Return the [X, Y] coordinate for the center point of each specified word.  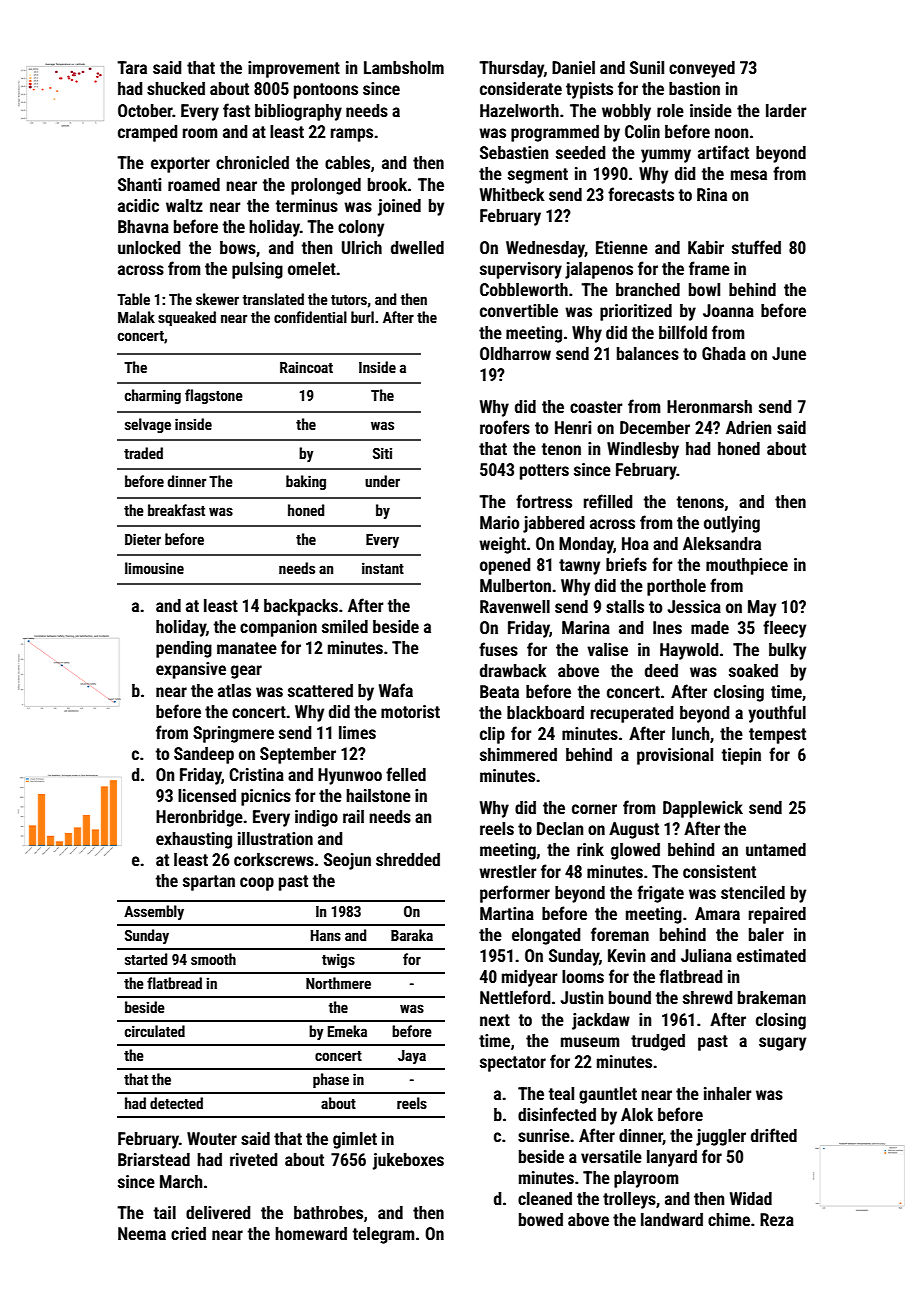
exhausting [194, 840]
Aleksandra [722, 543]
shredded [408, 859]
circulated [155, 1031]
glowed [635, 851]
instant [383, 568]
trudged [658, 1042]
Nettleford [515, 997]
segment [538, 176]
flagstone [214, 396]
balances [648, 353]
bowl [704, 289]
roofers [505, 427]
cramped [147, 133]
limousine [154, 568]
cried [188, 1233]
